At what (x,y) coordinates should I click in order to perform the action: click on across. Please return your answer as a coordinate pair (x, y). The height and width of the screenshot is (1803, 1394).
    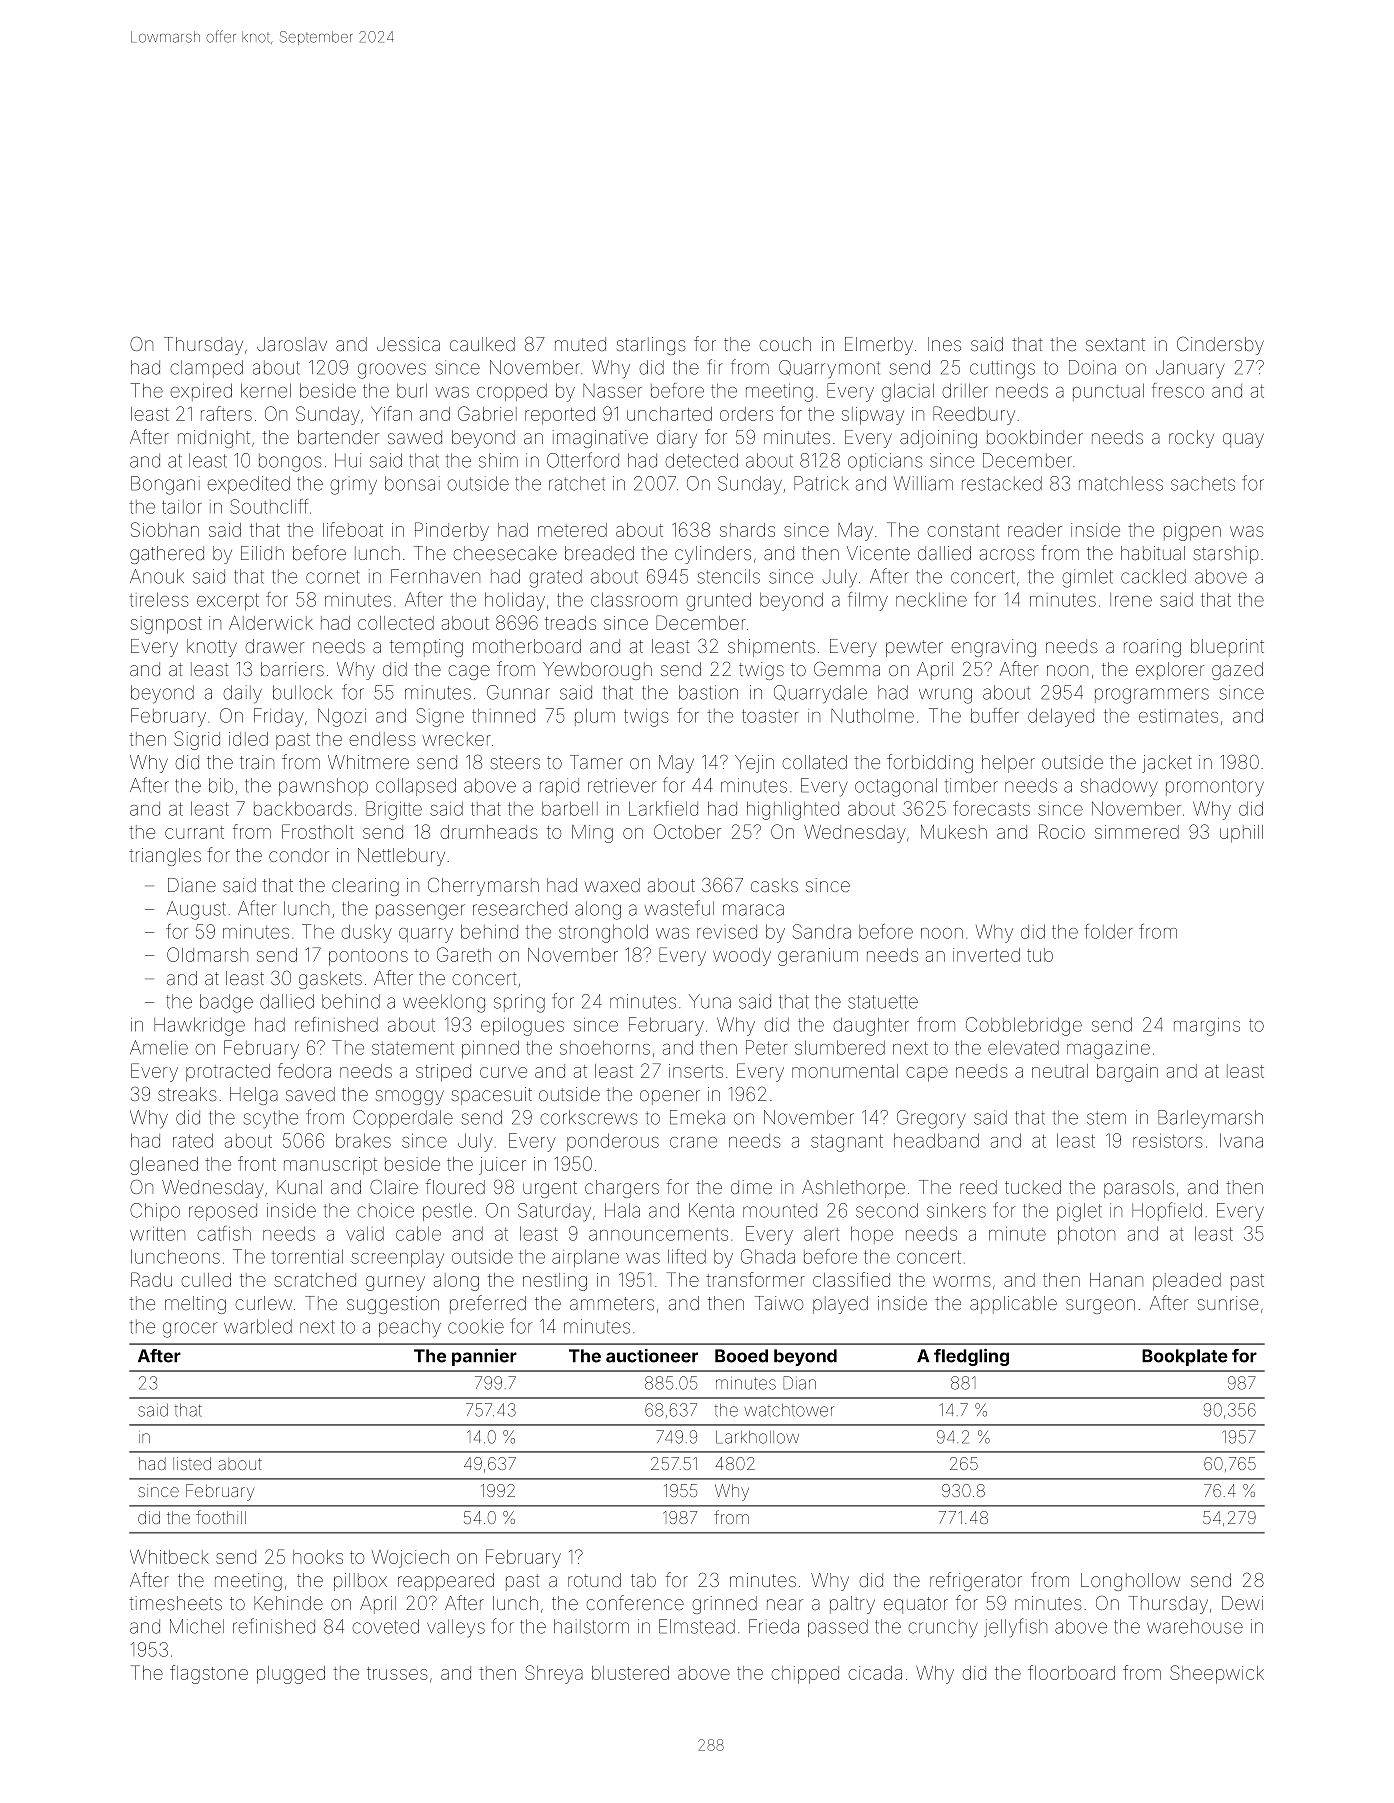
    Looking at the image, I should click on (1007, 554).
